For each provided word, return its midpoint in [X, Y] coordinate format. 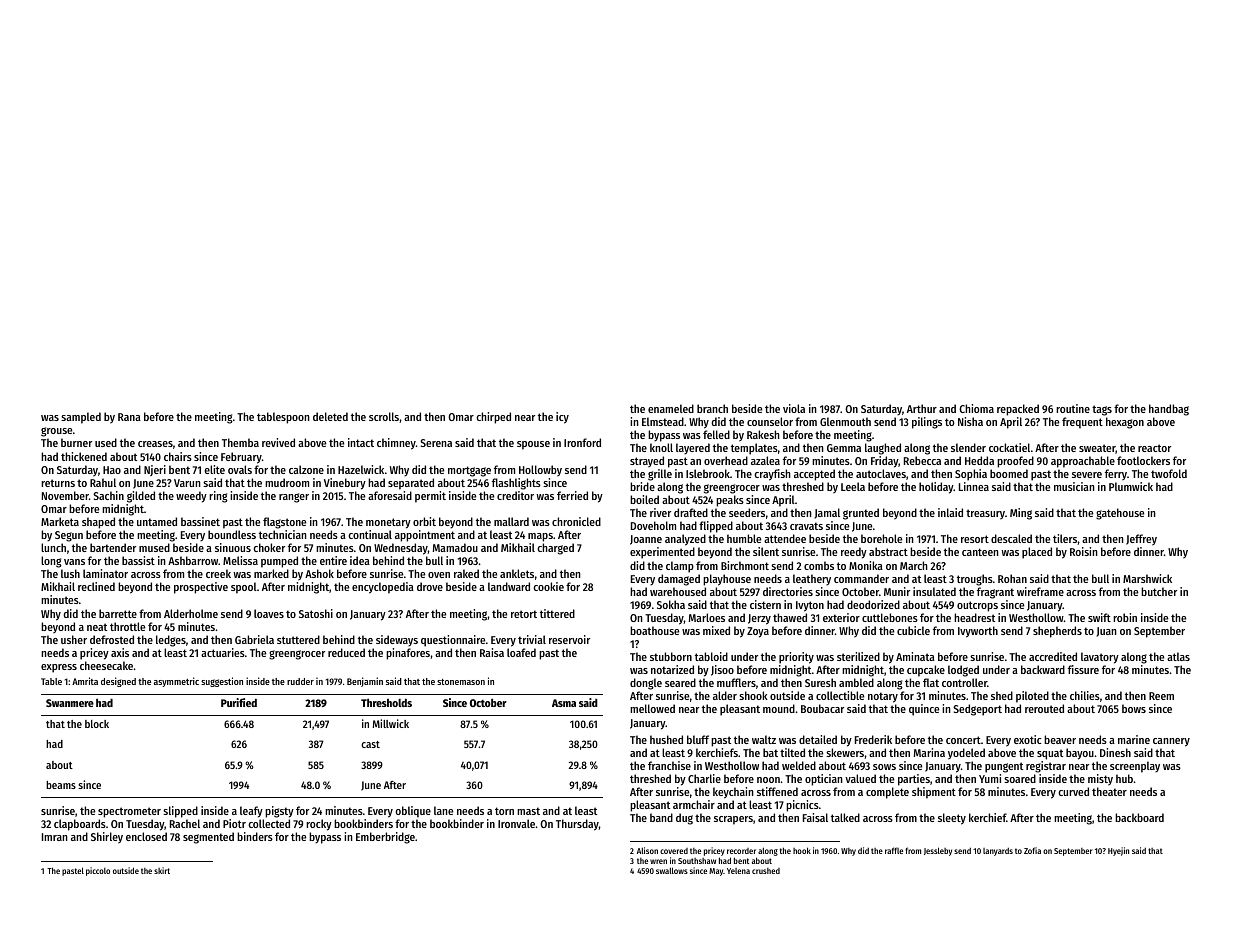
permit [430, 497]
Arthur [922, 408]
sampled [81, 418]
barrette [118, 613]
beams [61, 785]
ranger [294, 498]
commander [861, 578]
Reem [1161, 696]
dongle [646, 684]
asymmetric [176, 682]
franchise [669, 765]
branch [712, 408]
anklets [517, 573]
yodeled [966, 754]
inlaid [950, 512]
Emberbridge [385, 838]
